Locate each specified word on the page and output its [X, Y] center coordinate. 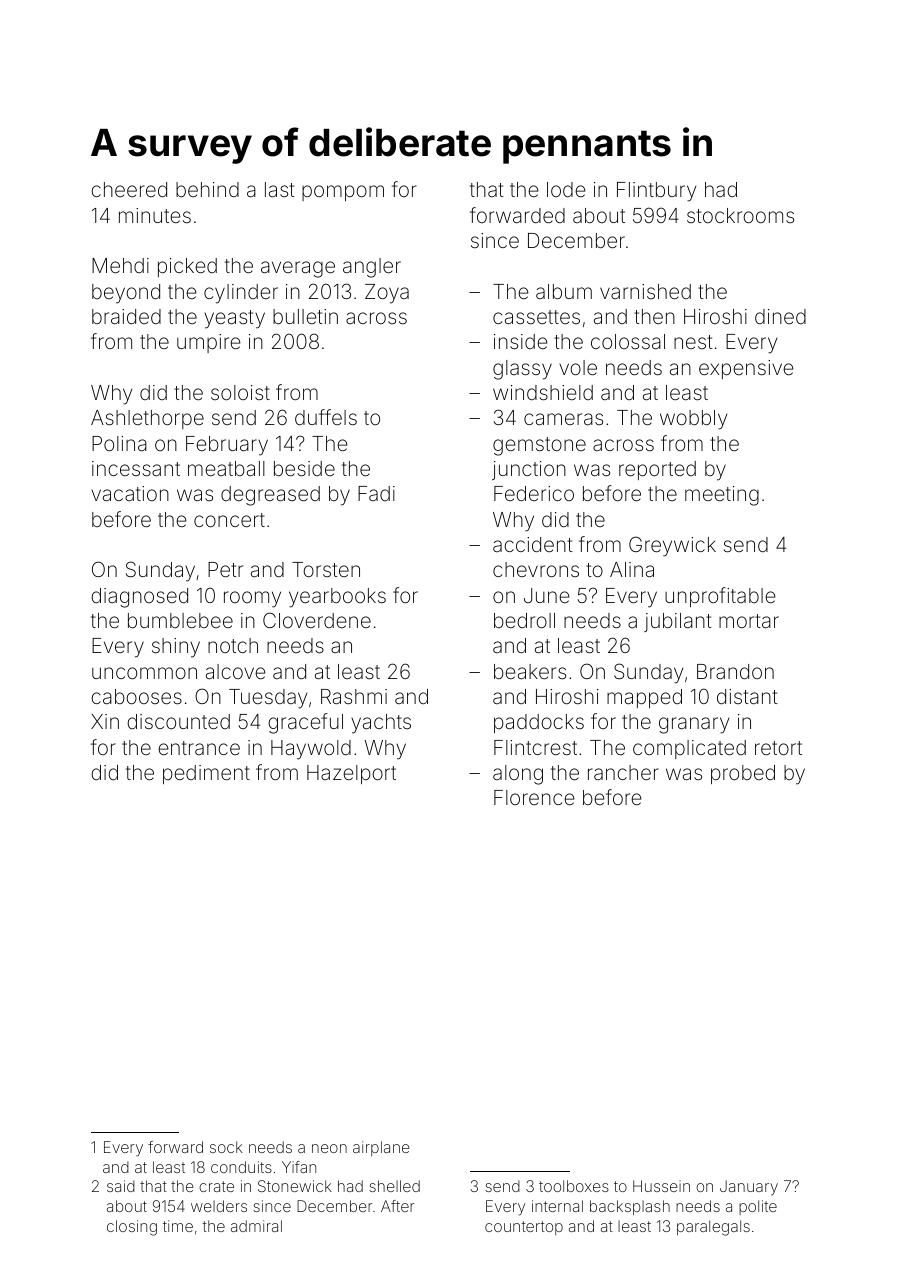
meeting [722, 496]
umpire [209, 343]
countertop [524, 1228]
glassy [522, 370]
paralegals [713, 1228]
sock [226, 1147]
